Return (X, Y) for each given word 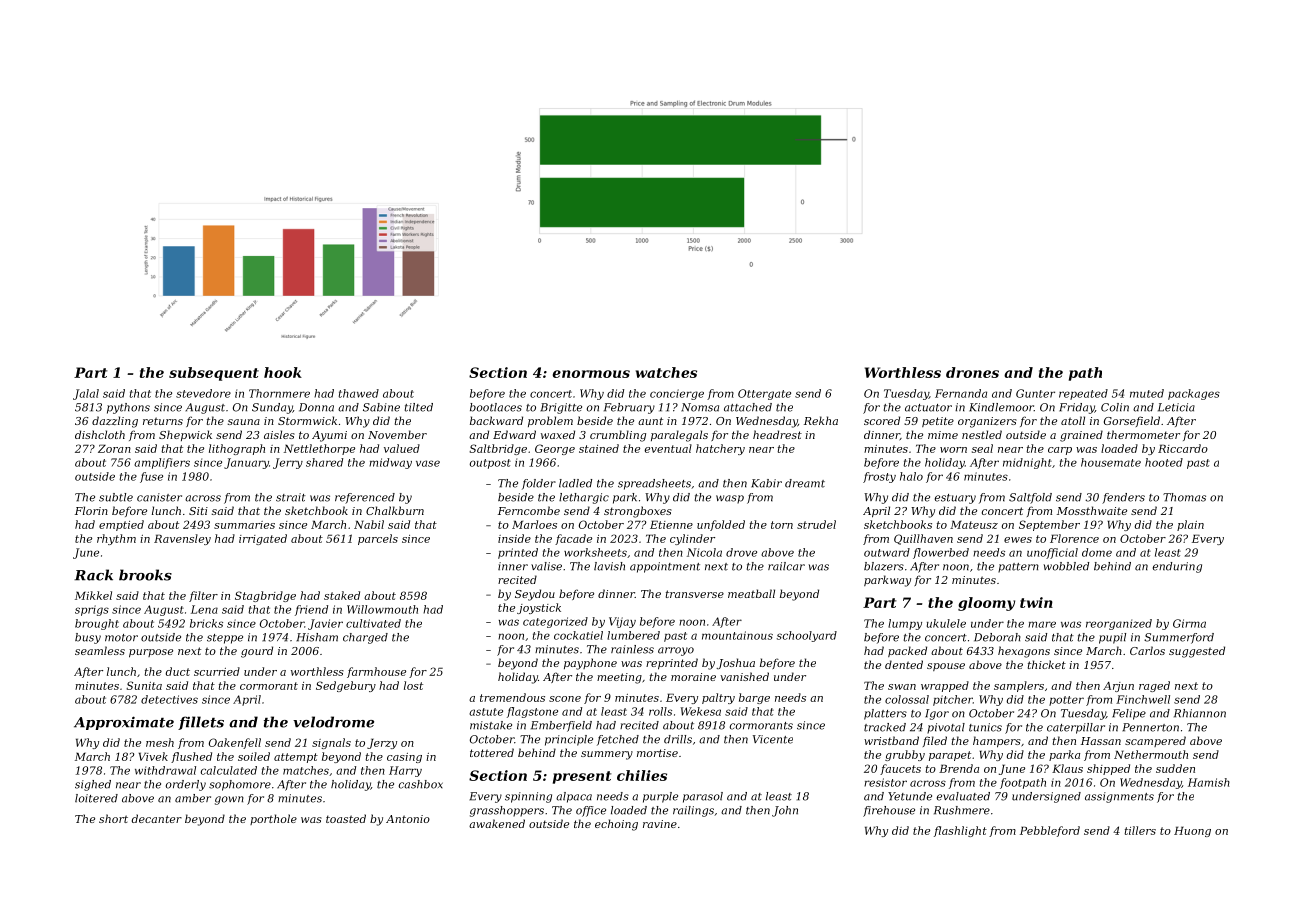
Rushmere (962, 810)
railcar (786, 566)
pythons (128, 408)
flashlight (960, 831)
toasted (346, 818)
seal (982, 448)
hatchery (720, 449)
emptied (121, 525)
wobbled (1066, 566)
